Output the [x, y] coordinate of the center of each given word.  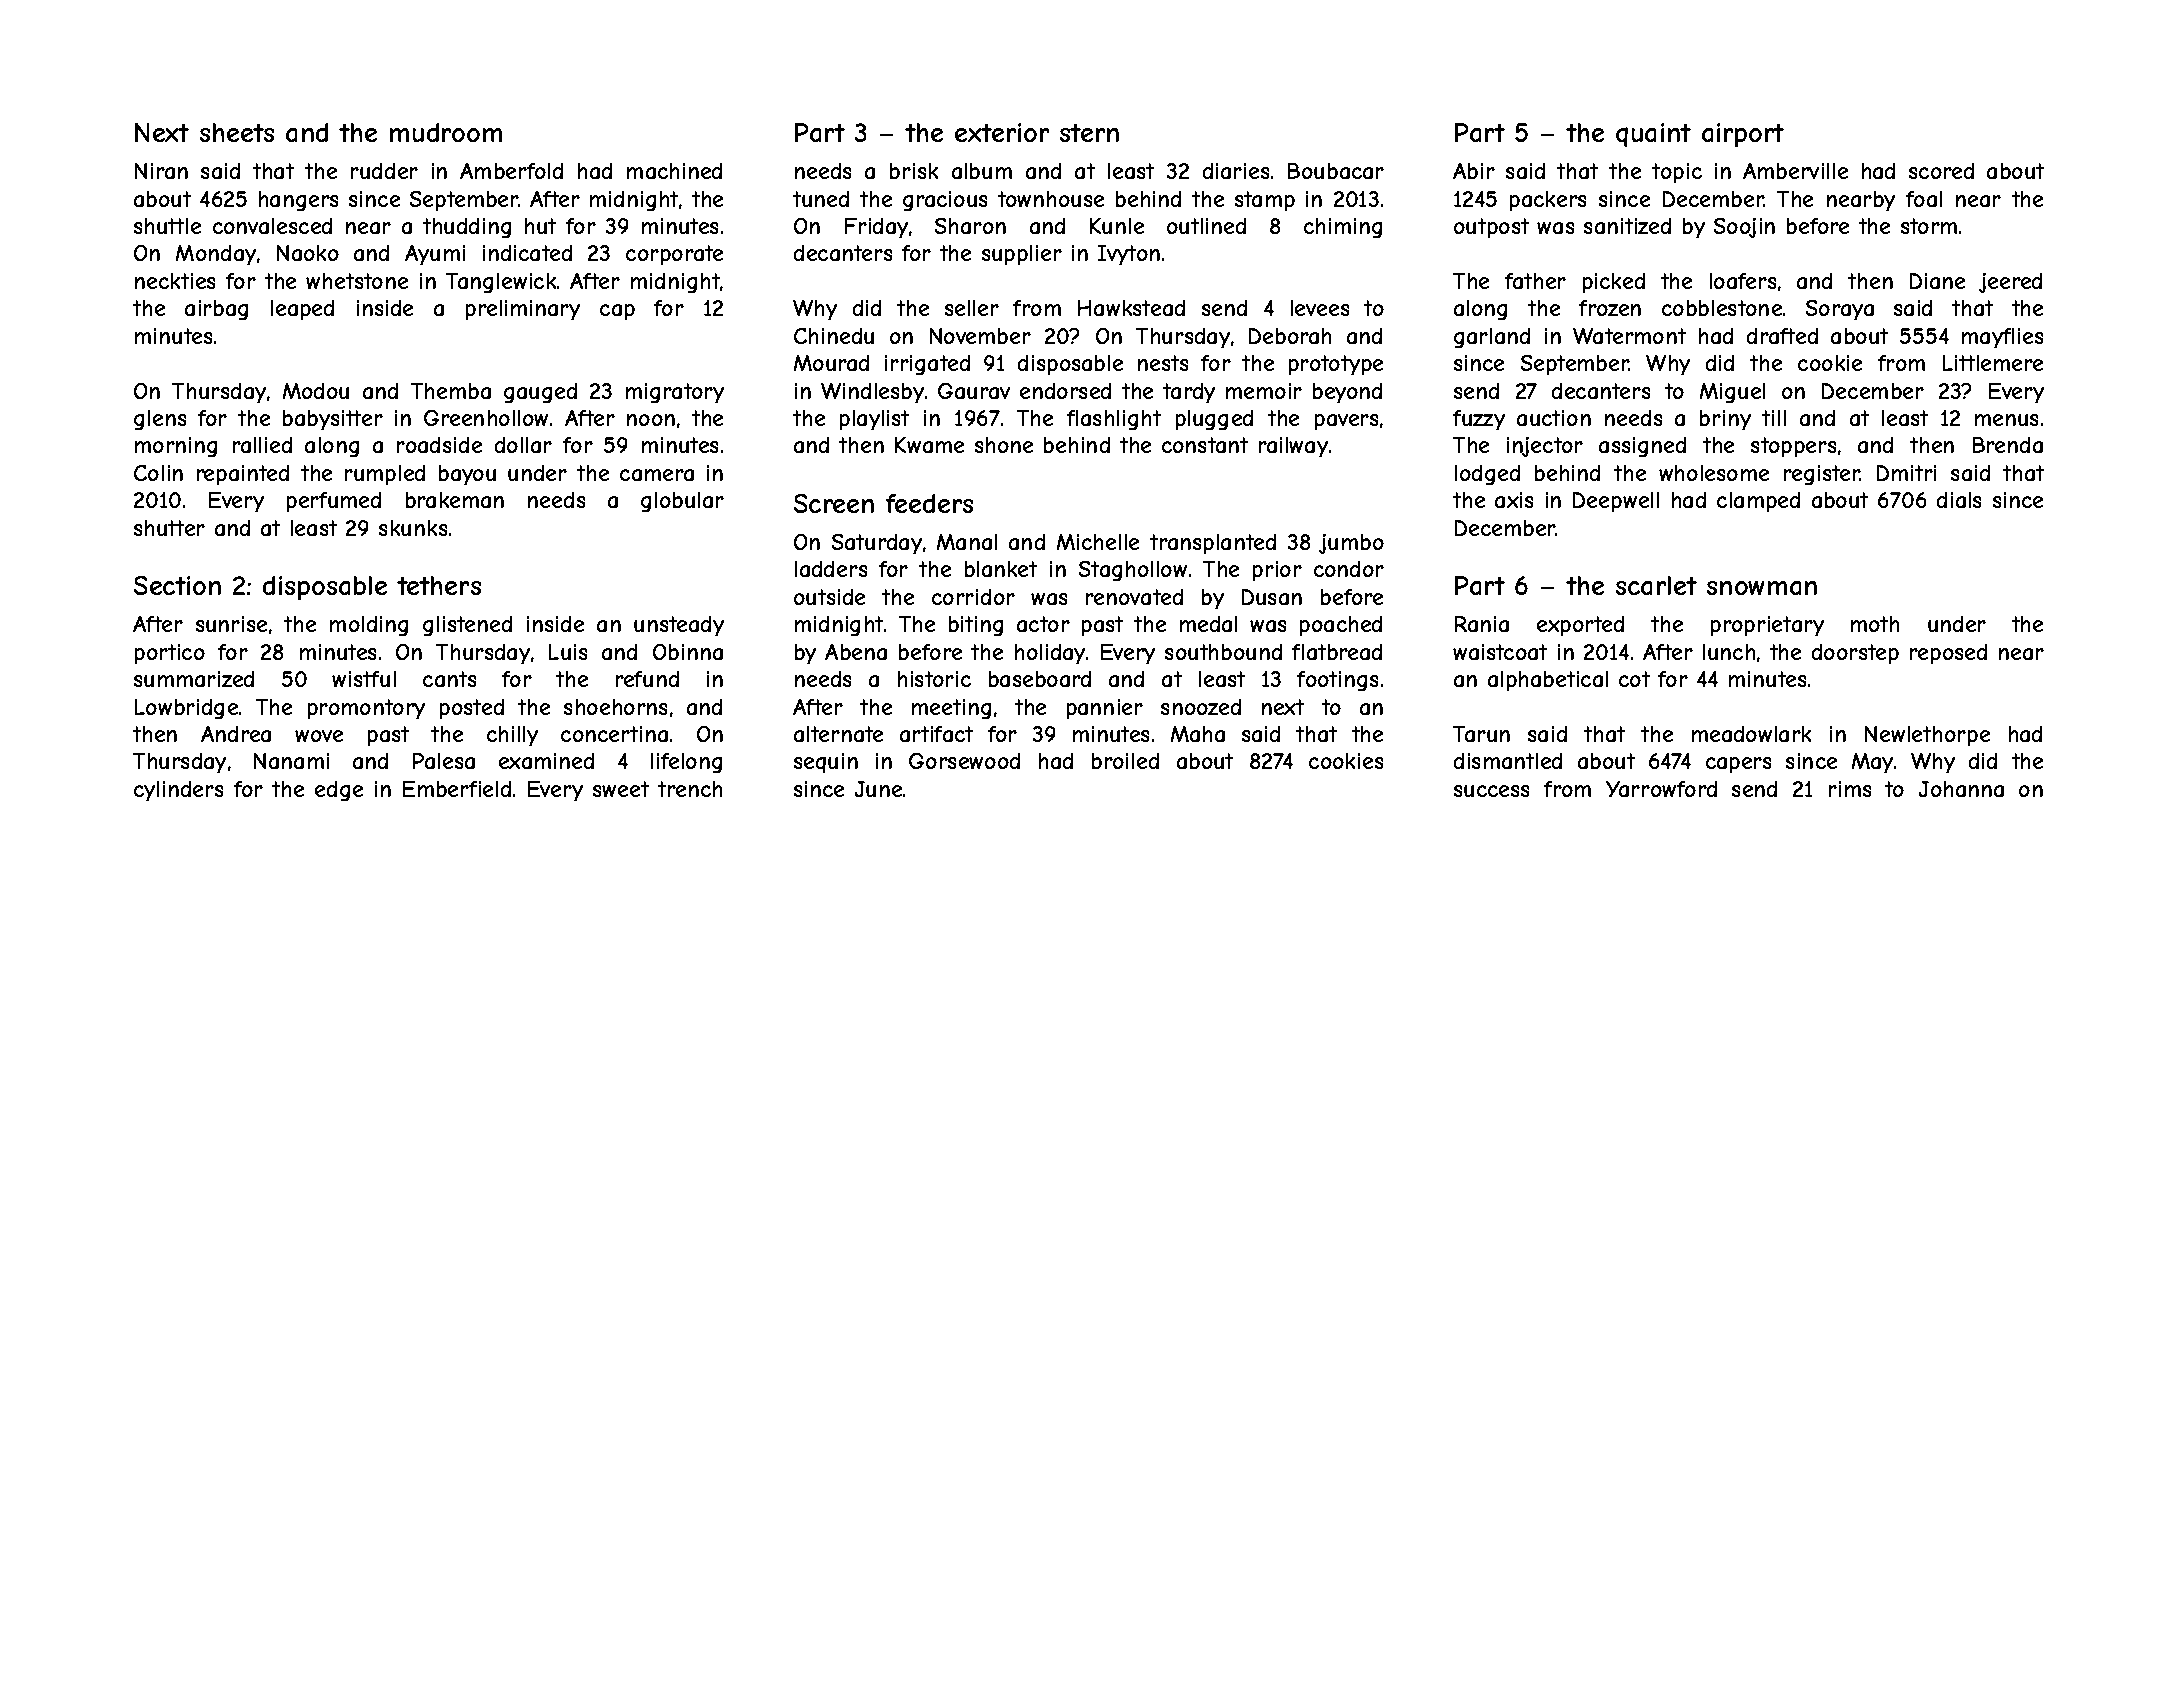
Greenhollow [486, 418]
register [1822, 475]
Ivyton [1129, 255]
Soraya [1840, 310]
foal [1924, 199]
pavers [1346, 422]
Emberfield [457, 789]
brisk [914, 171]
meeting [951, 709]
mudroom [446, 132]
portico [170, 654]
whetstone [357, 281]
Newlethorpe [1927, 736]
